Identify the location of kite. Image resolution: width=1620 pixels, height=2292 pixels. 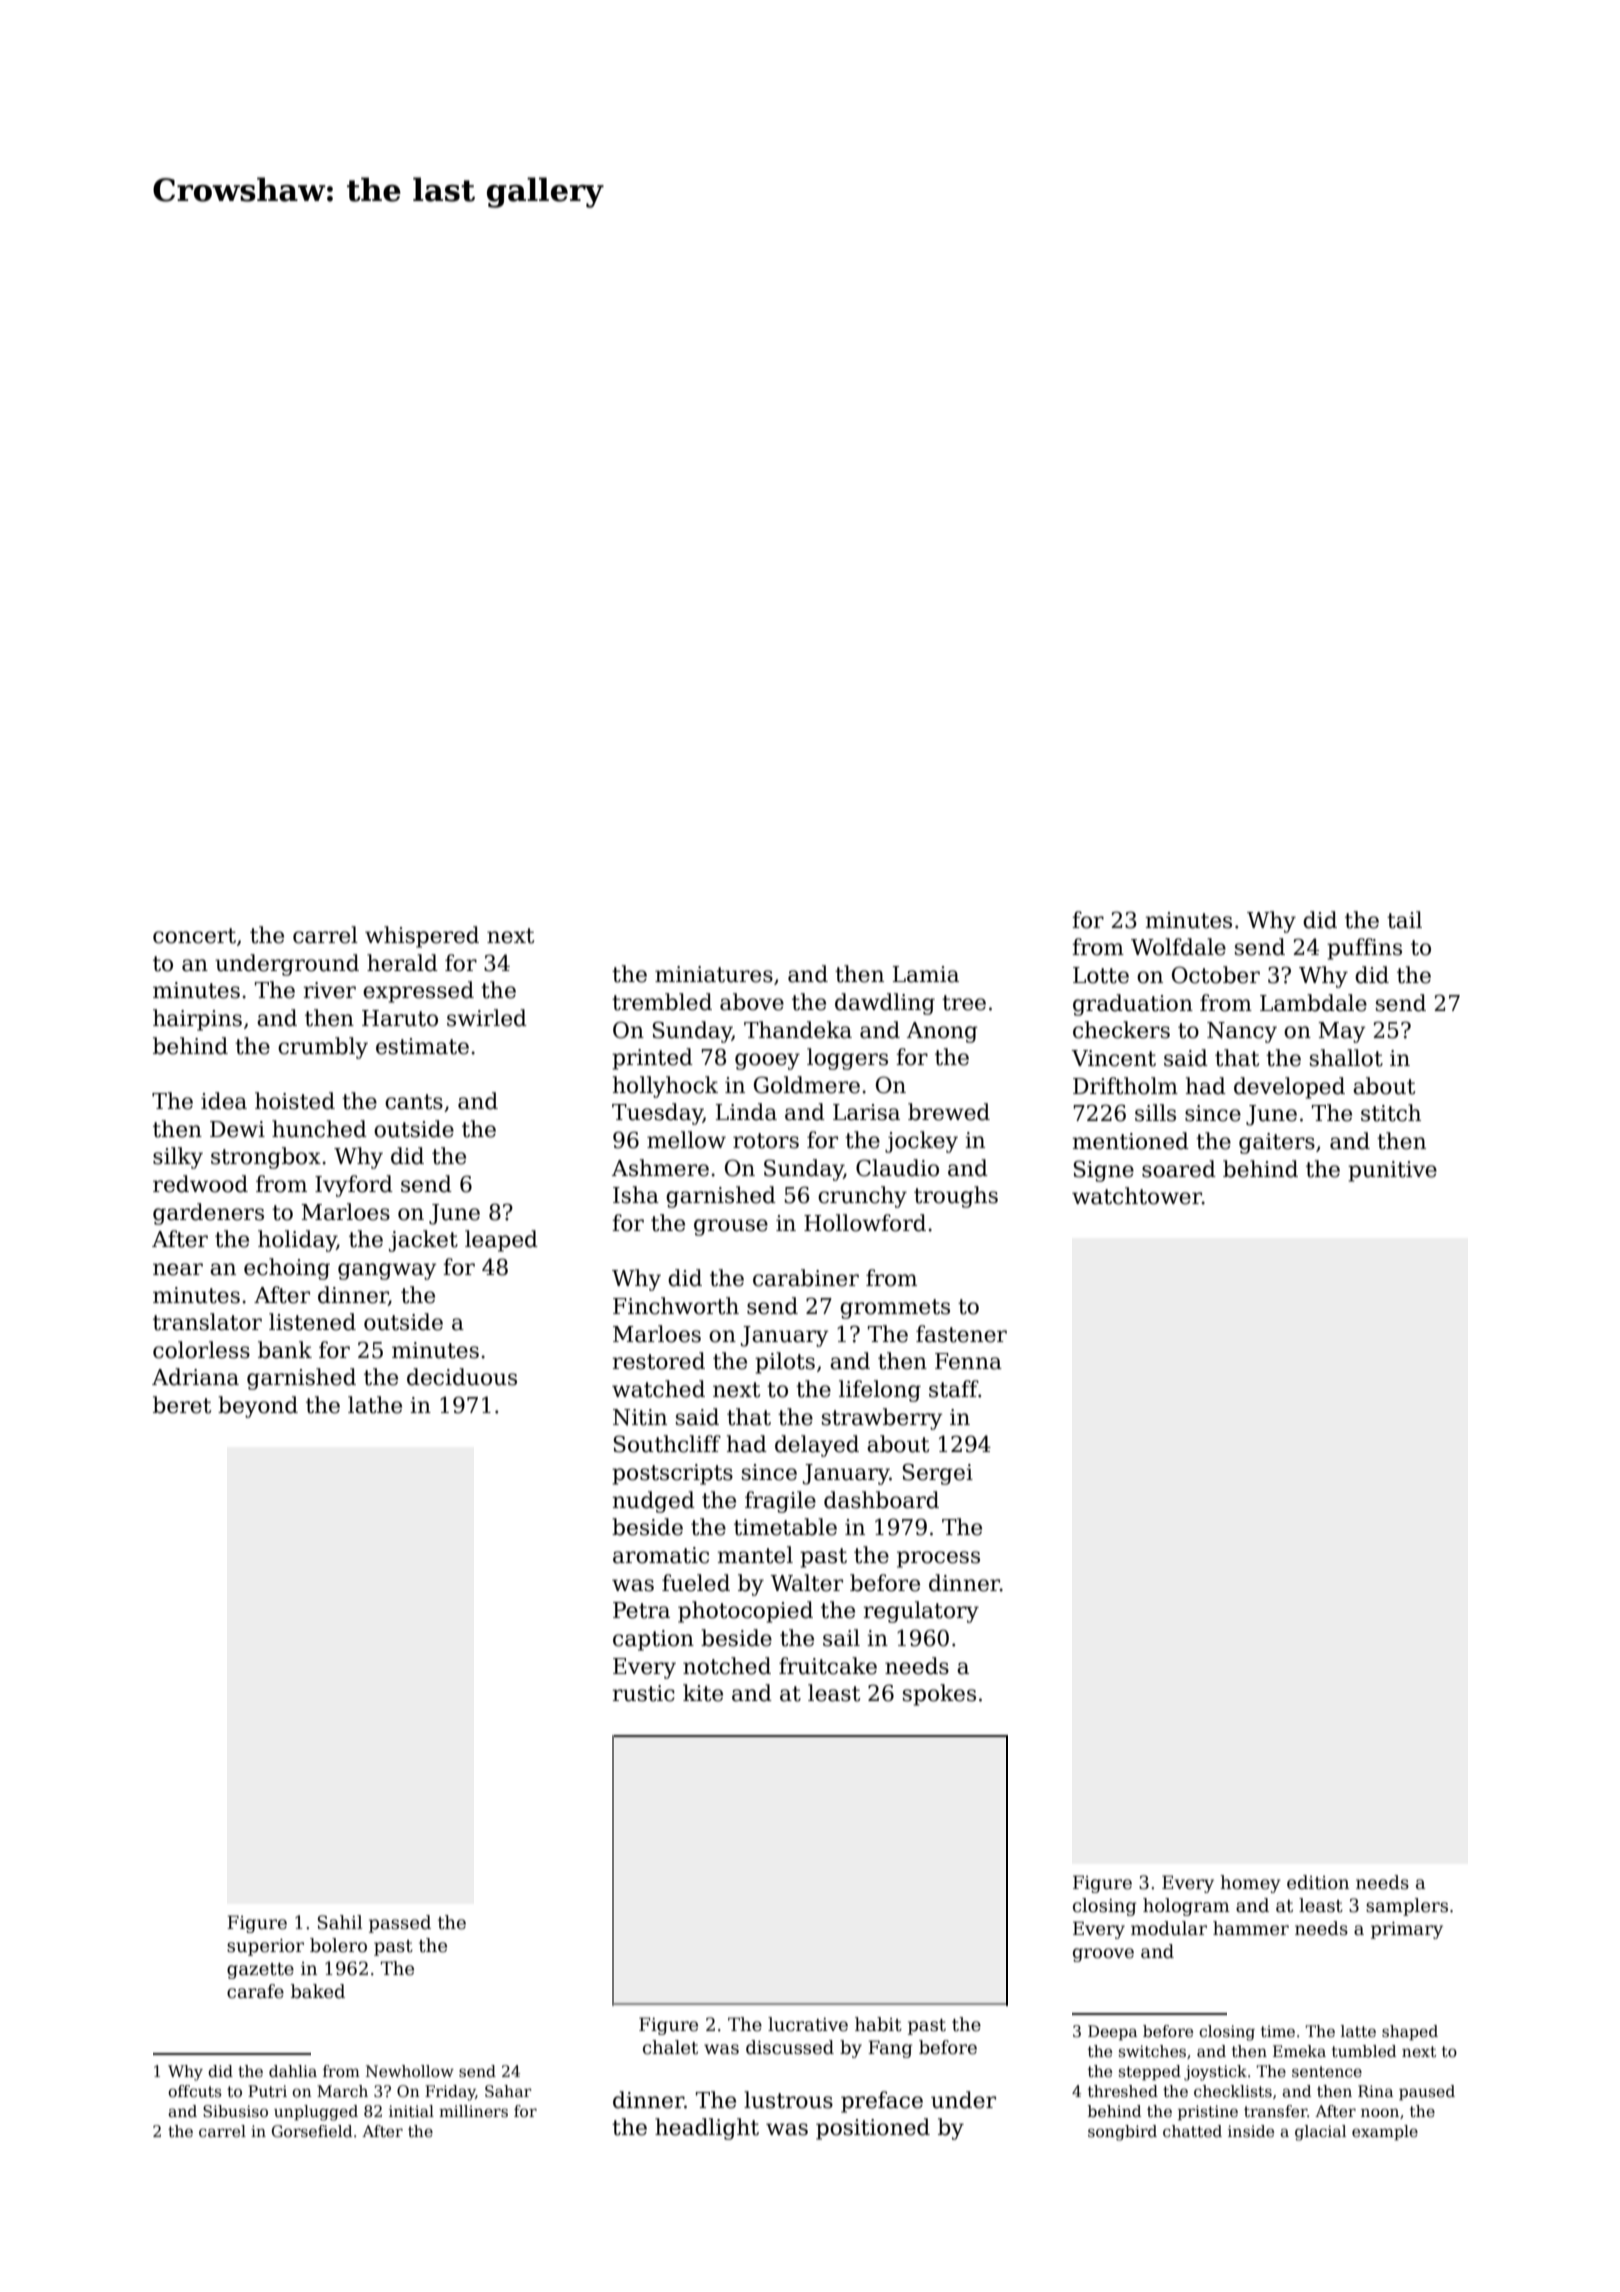
(703, 1693).
